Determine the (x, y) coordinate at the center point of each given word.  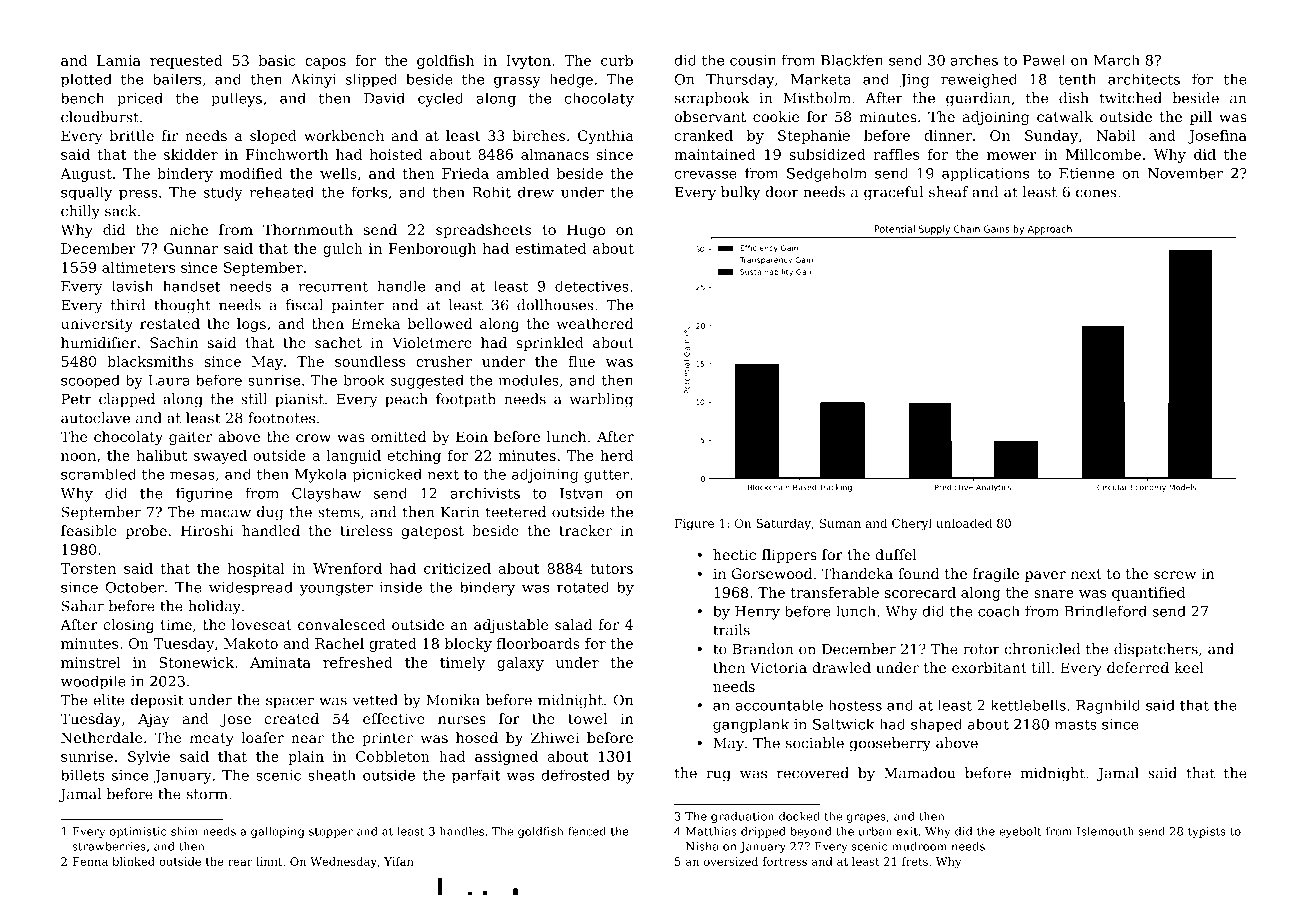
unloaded (964, 523)
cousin (753, 60)
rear (240, 862)
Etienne (1086, 173)
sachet (338, 342)
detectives (592, 286)
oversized (731, 861)
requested (186, 62)
